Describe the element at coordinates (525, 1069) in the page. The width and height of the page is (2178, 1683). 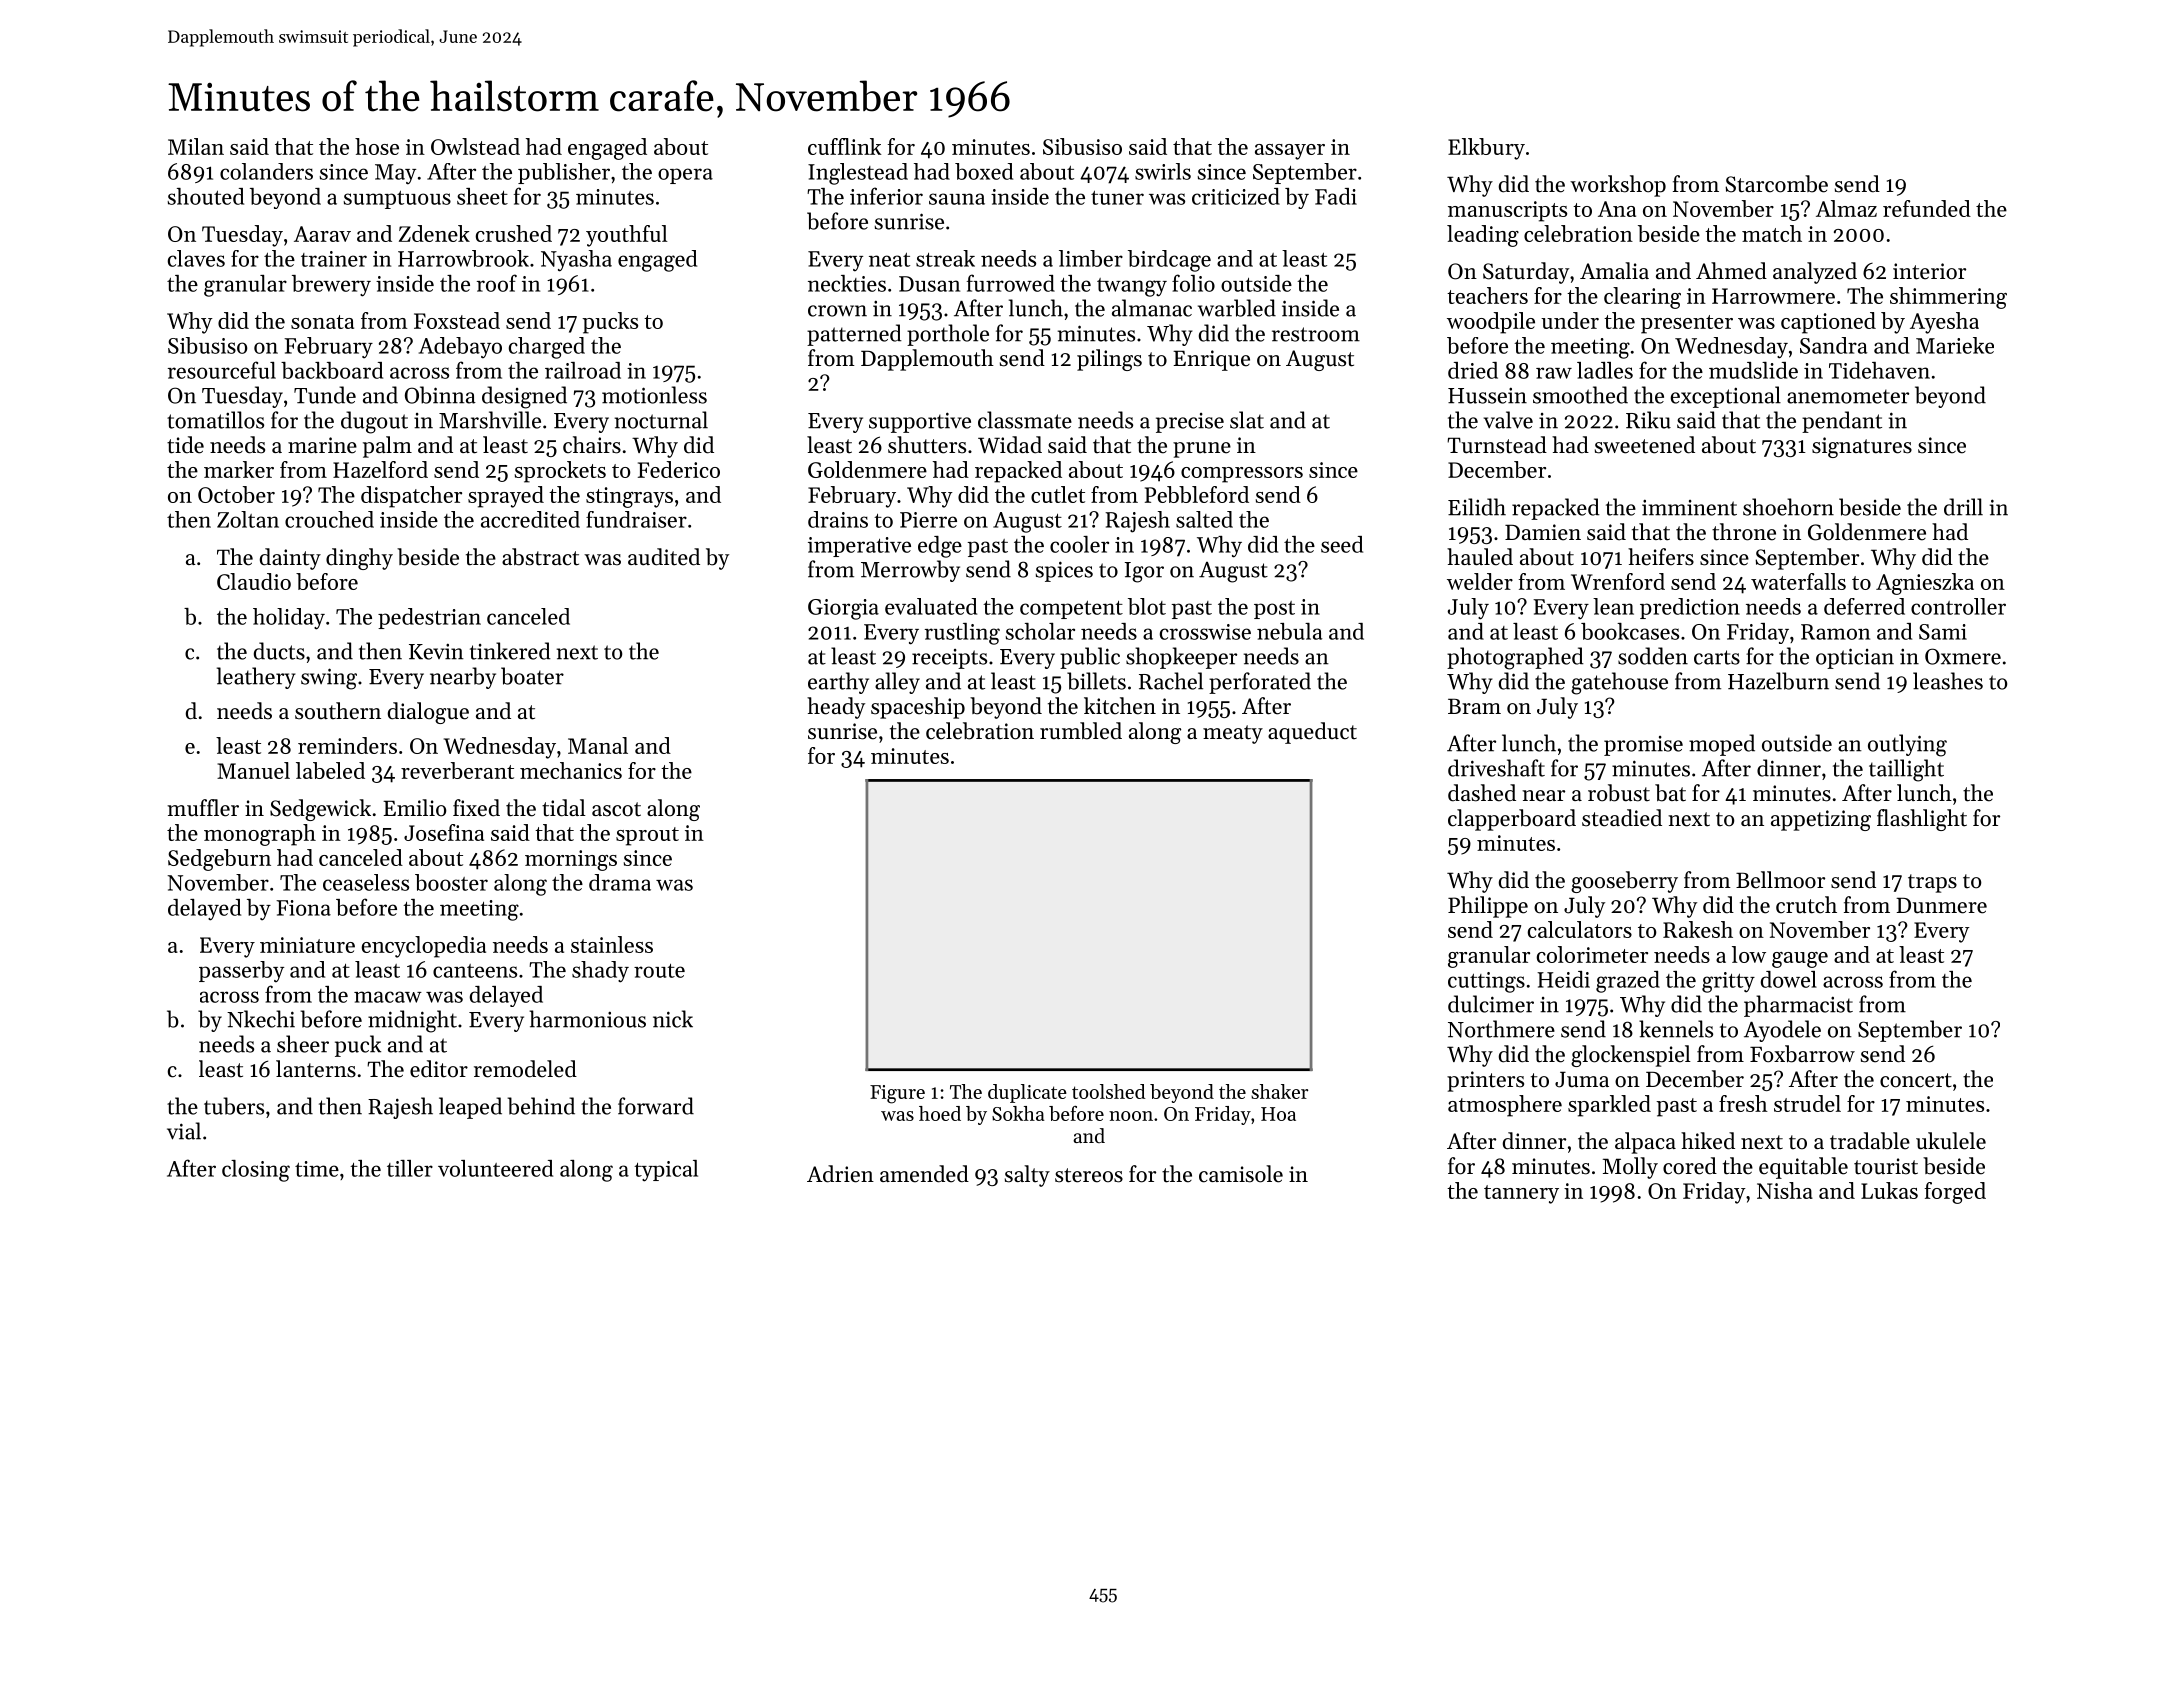
I see `remodeled` at that location.
